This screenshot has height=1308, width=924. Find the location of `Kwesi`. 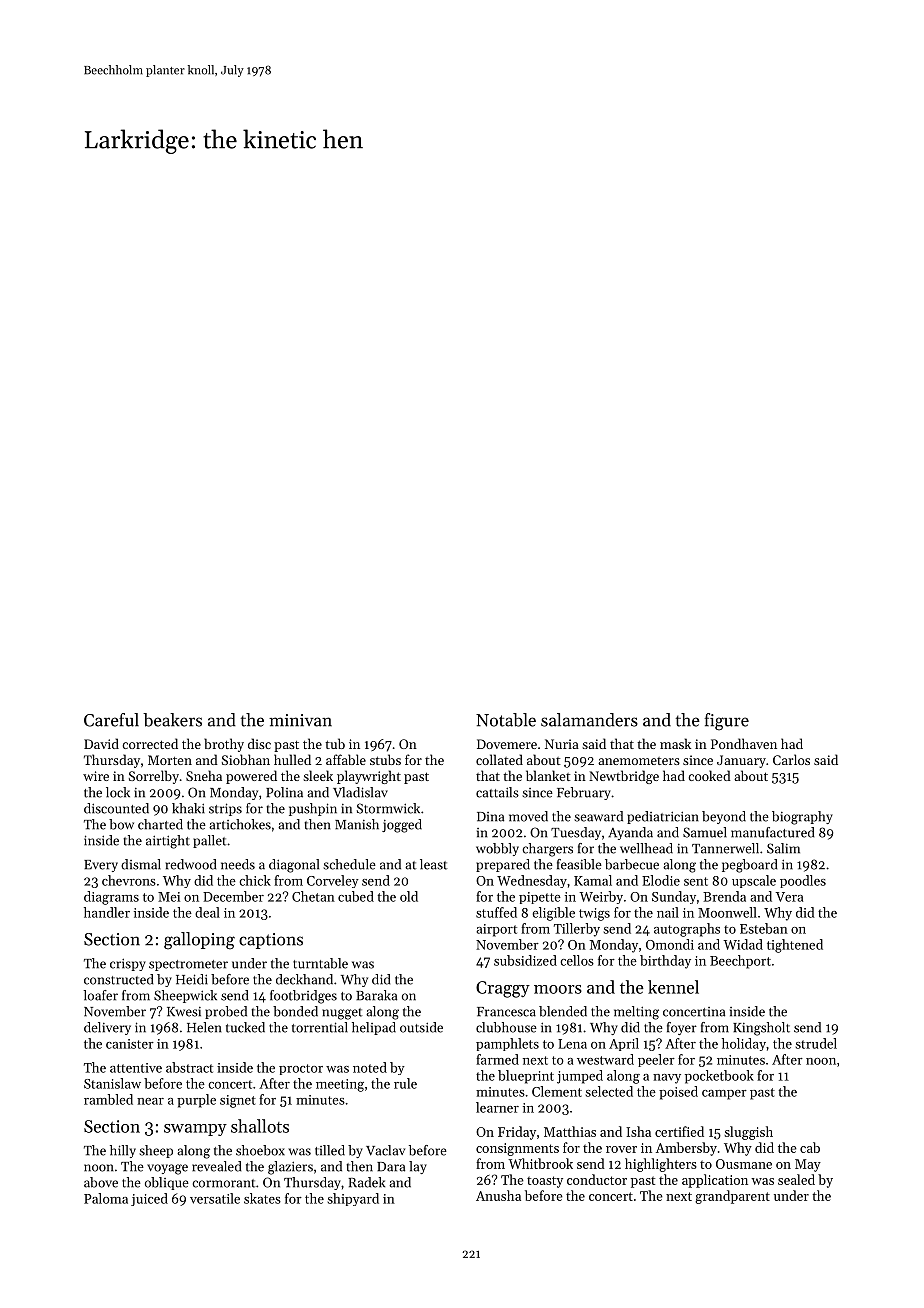

Kwesi is located at coordinates (184, 1012).
